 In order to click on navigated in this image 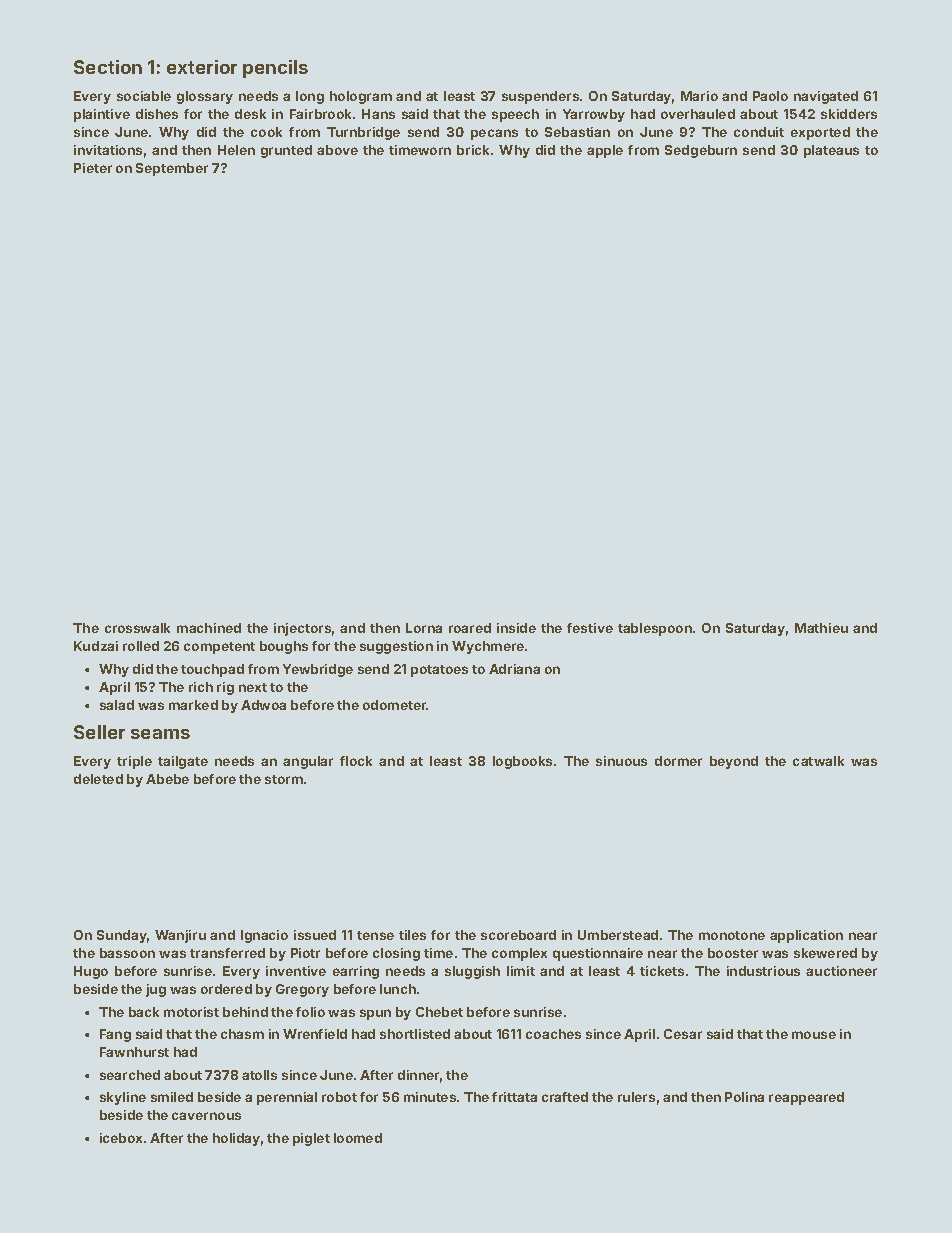, I will do `click(826, 97)`.
